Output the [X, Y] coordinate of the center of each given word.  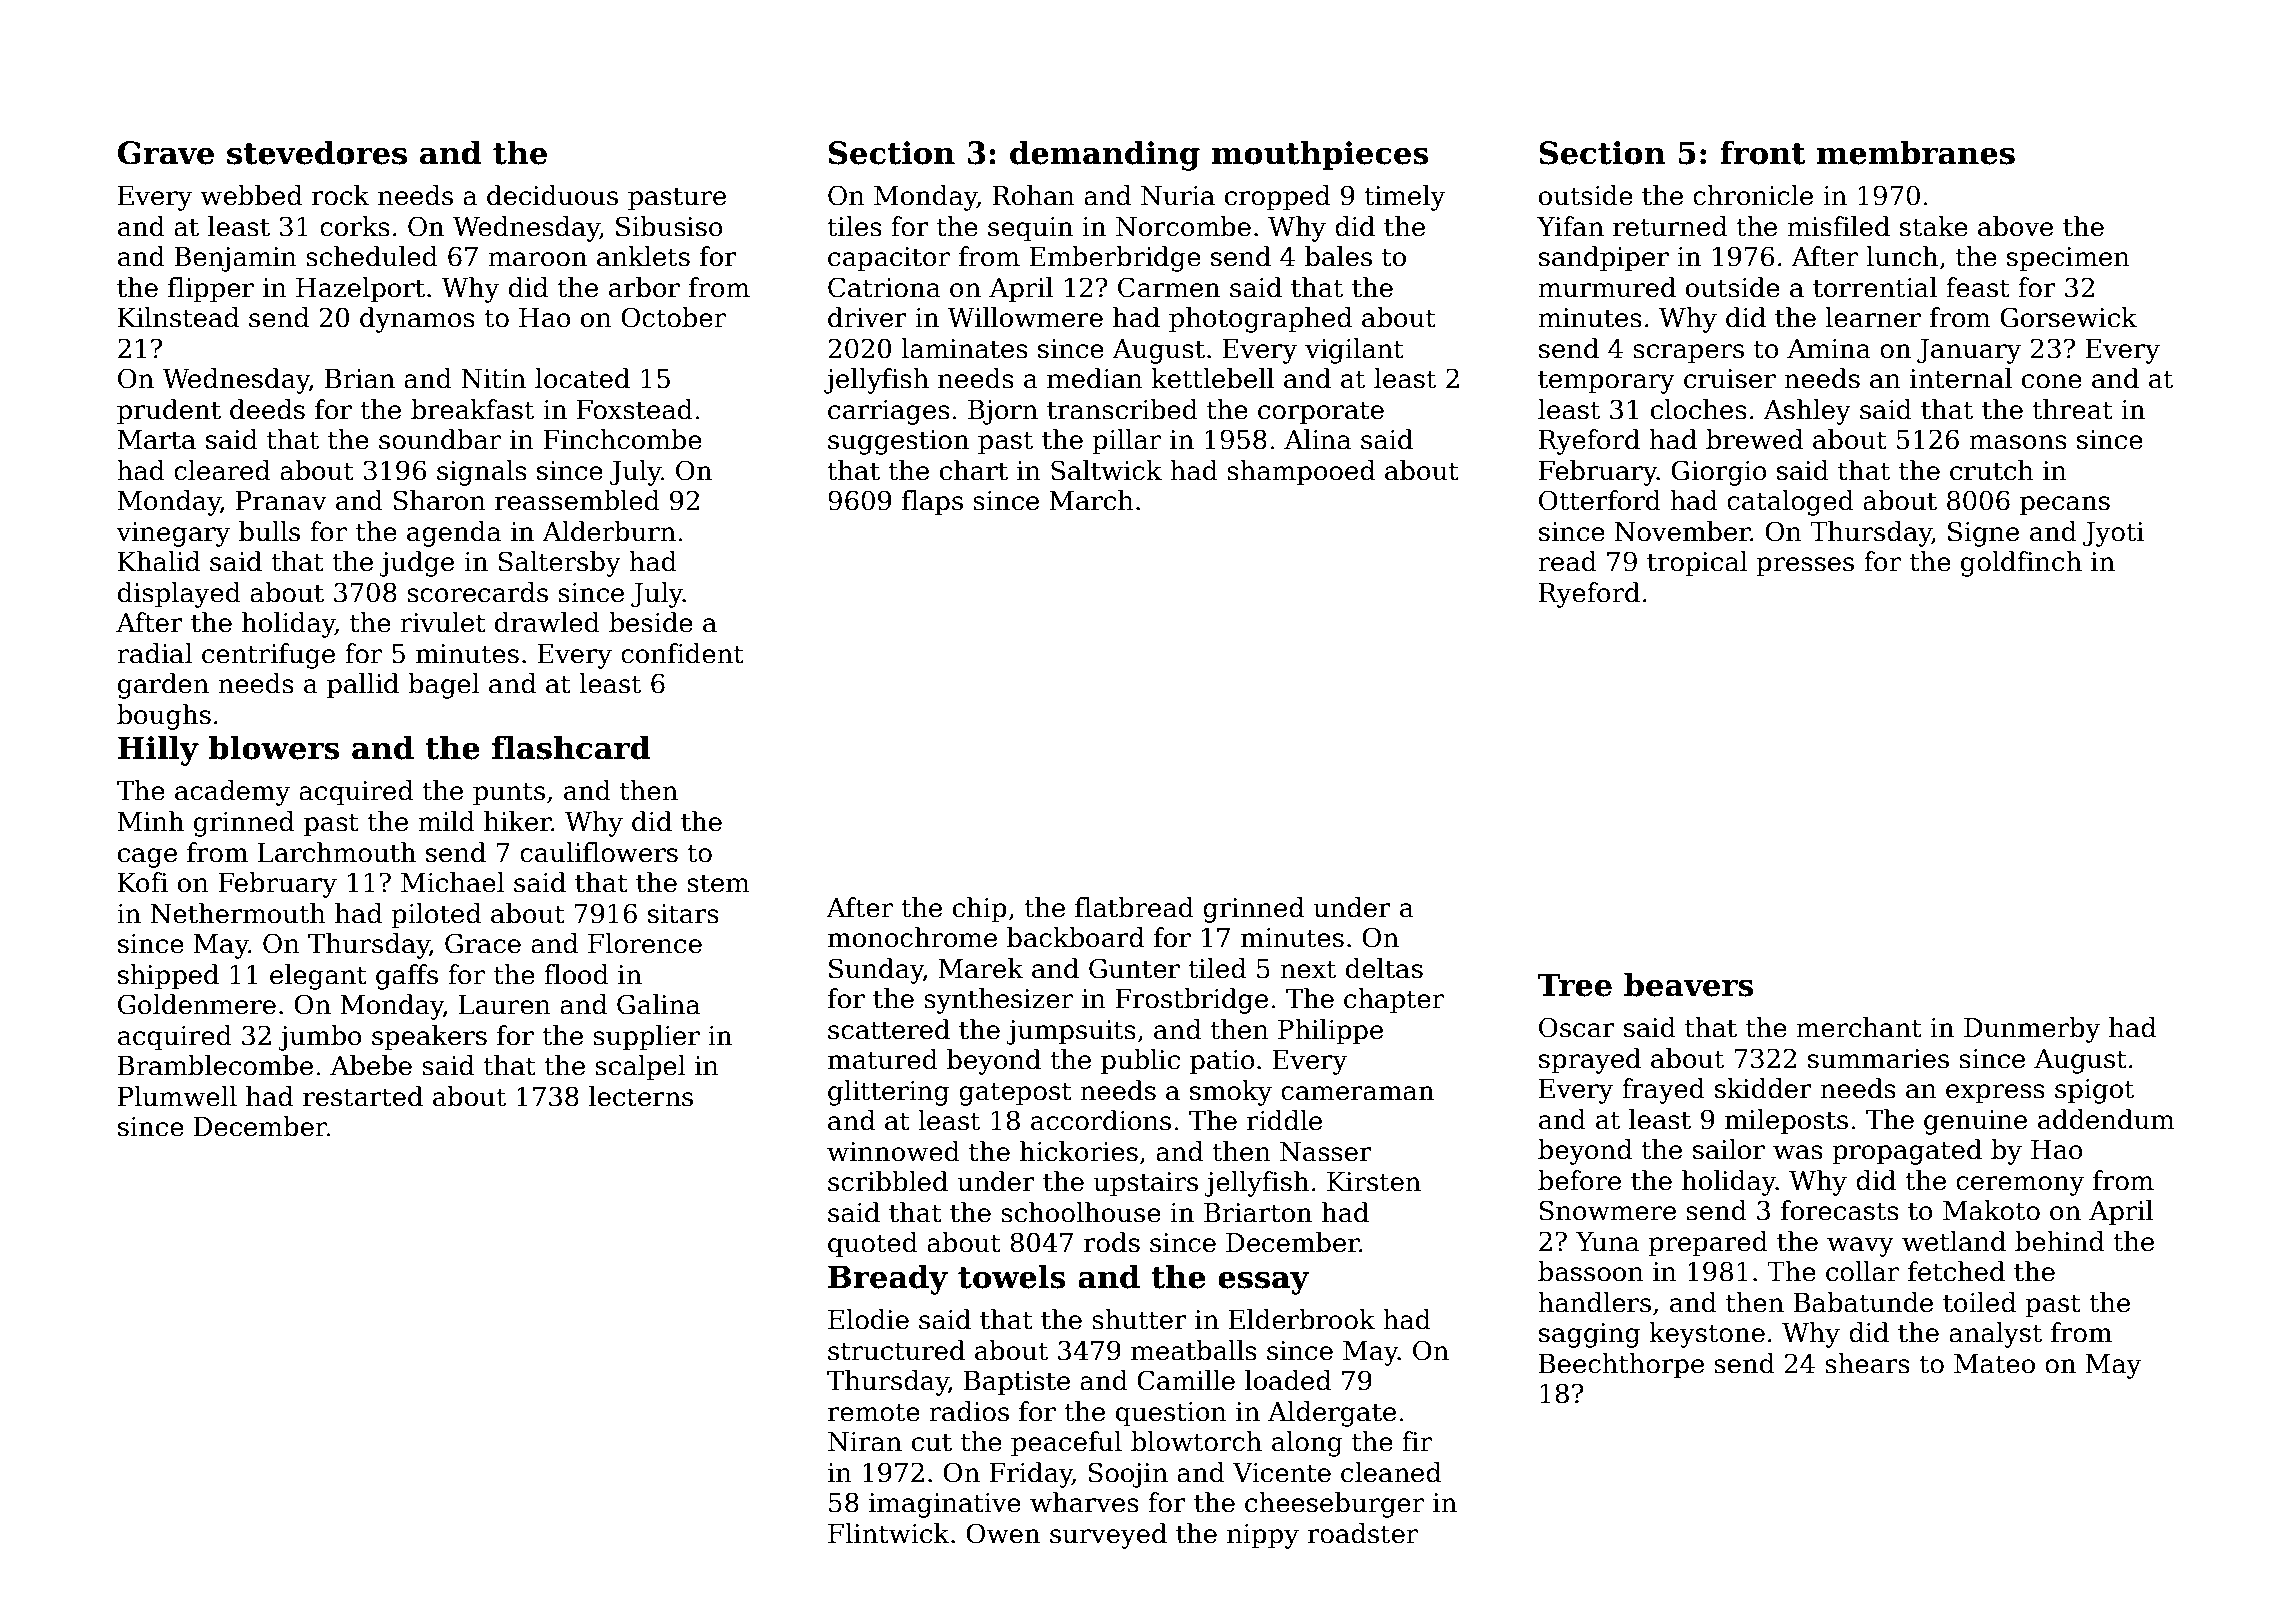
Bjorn [1003, 412]
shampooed [1301, 473]
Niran [865, 1442]
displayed [179, 595]
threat [2072, 409]
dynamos [417, 320]
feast [1978, 287]
